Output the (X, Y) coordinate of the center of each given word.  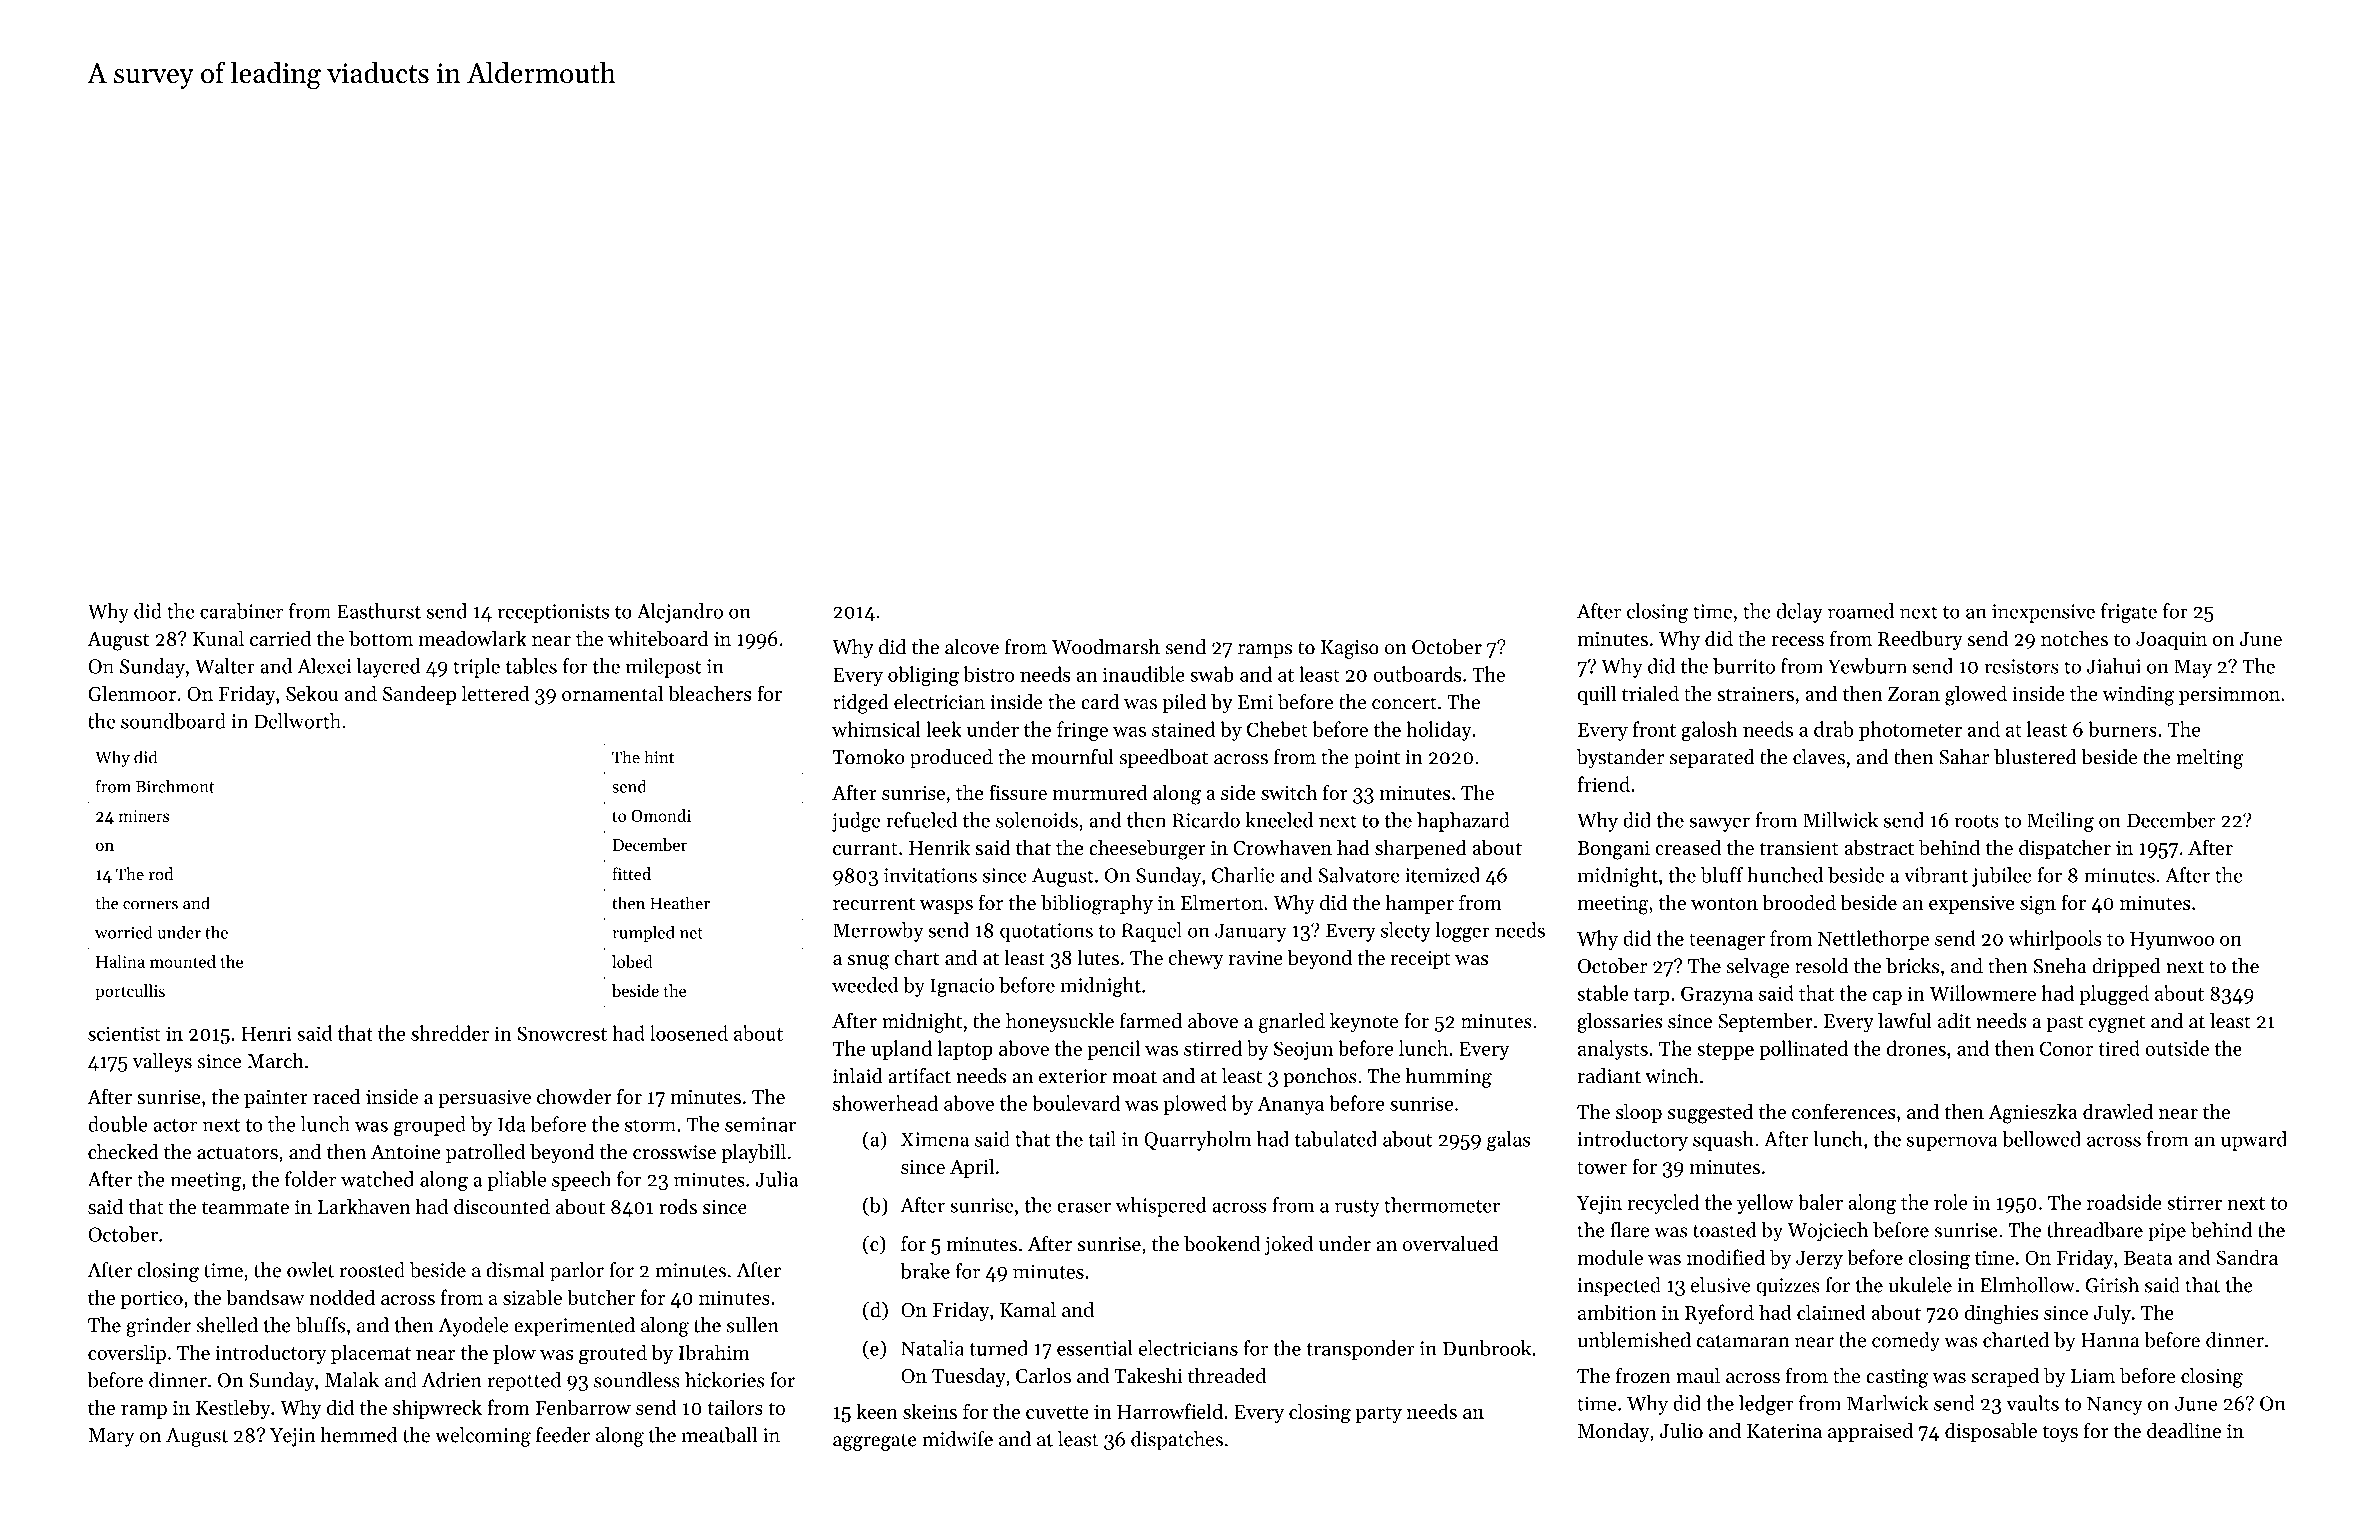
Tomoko (869, 757)
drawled (2118, 1111)
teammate (245, 1208)
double (117, 1124)
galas (1508, 1141)
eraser (1084, 1207)
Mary (111, 1437)
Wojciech (1827, 1232)
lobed (632, 961)
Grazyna (1717, 995)
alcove (972, 647)
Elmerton (1222, 902)
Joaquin (2171, 641)
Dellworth (297, 721)
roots (1977, 821)
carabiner (241, 611)
